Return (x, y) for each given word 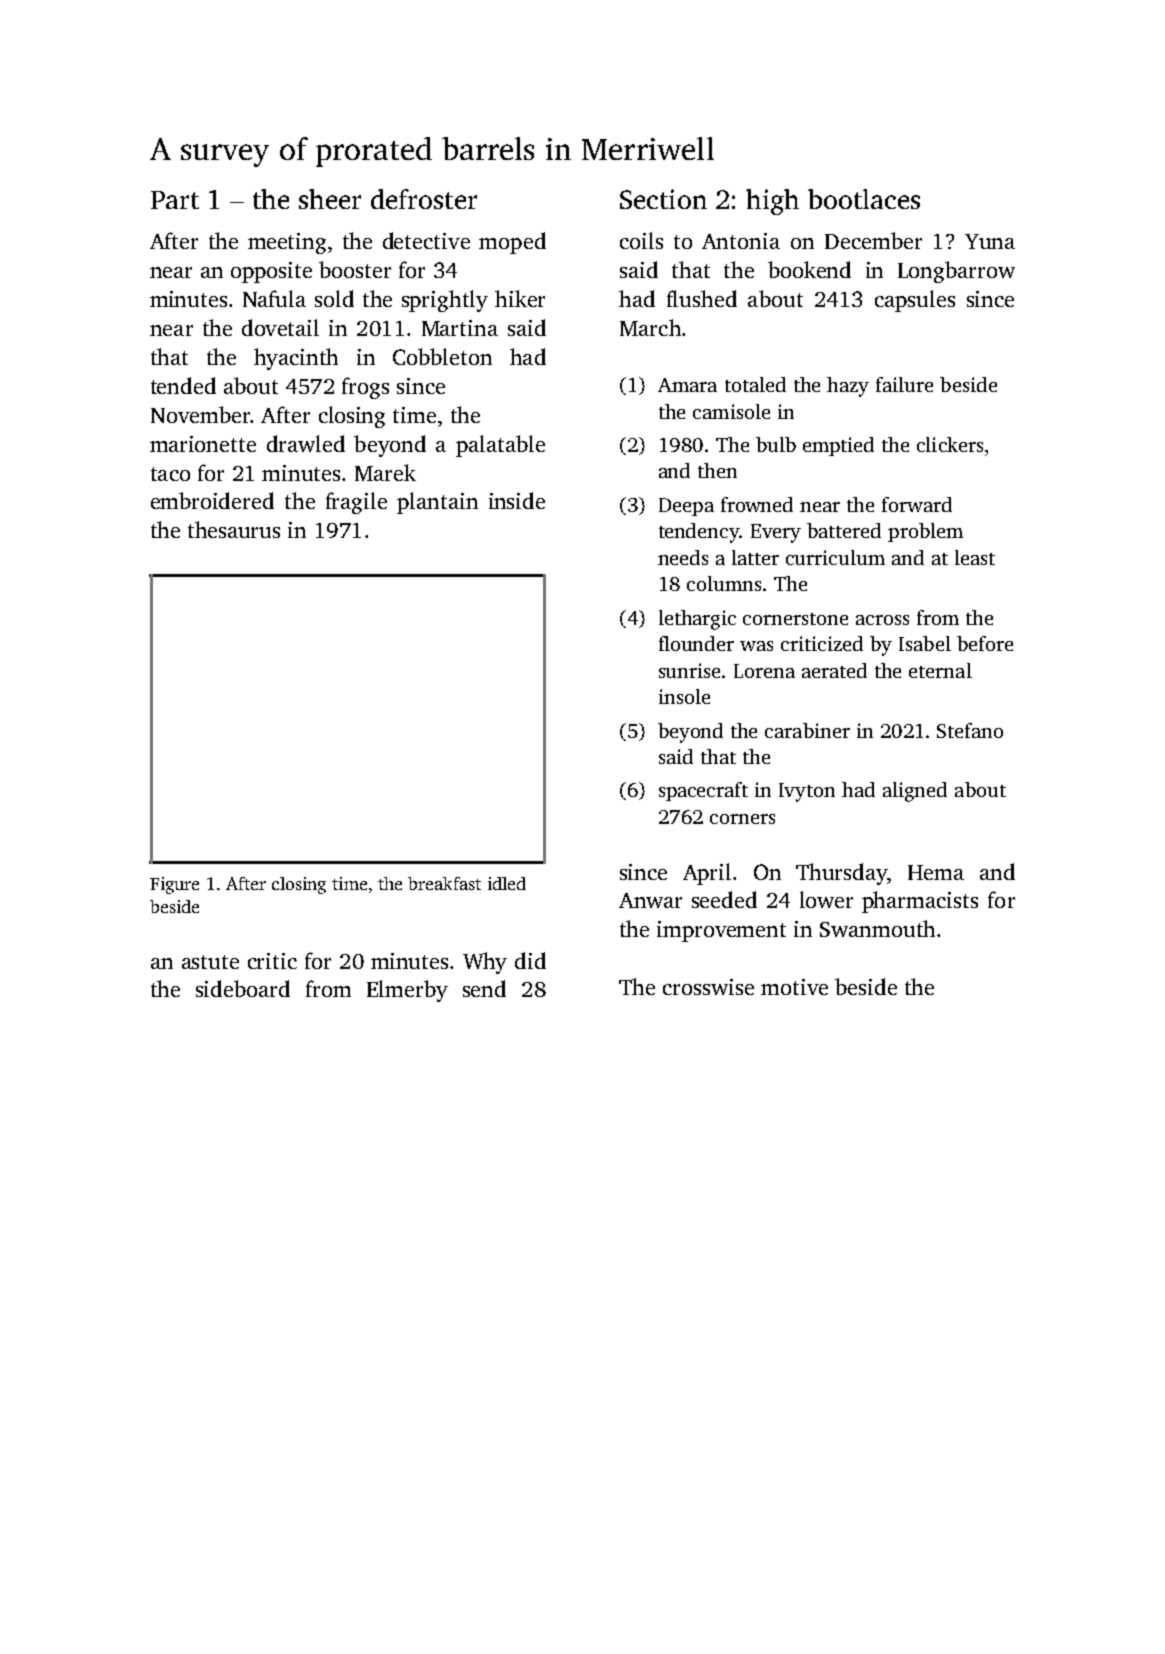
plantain (437, 503)
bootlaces (864, 199)
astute (210, 962)
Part (175, 200)
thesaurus (234, 529)
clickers (950, 444)
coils (641, 240)
